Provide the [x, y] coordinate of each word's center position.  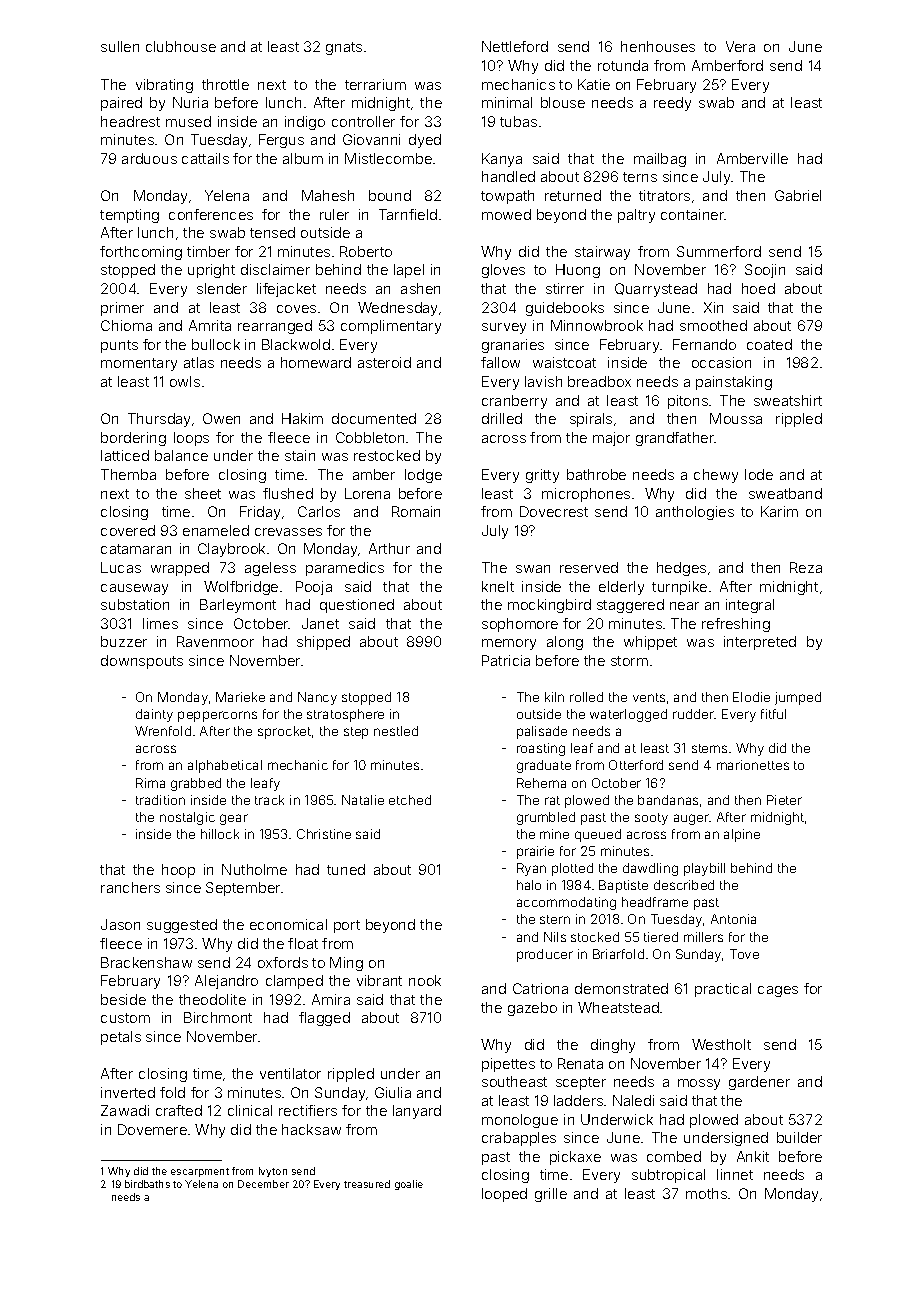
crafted [179, 1110]
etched [410, 800]
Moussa [736, 418]
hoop [178, 871]
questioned [357, 606]
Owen [221, 418]
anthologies [695, 513]
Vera [740, 46]
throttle [225, 84]
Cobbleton [370, 437]
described [684, 885]
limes [160, 623]
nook [425, 980]
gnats [344, 48]
